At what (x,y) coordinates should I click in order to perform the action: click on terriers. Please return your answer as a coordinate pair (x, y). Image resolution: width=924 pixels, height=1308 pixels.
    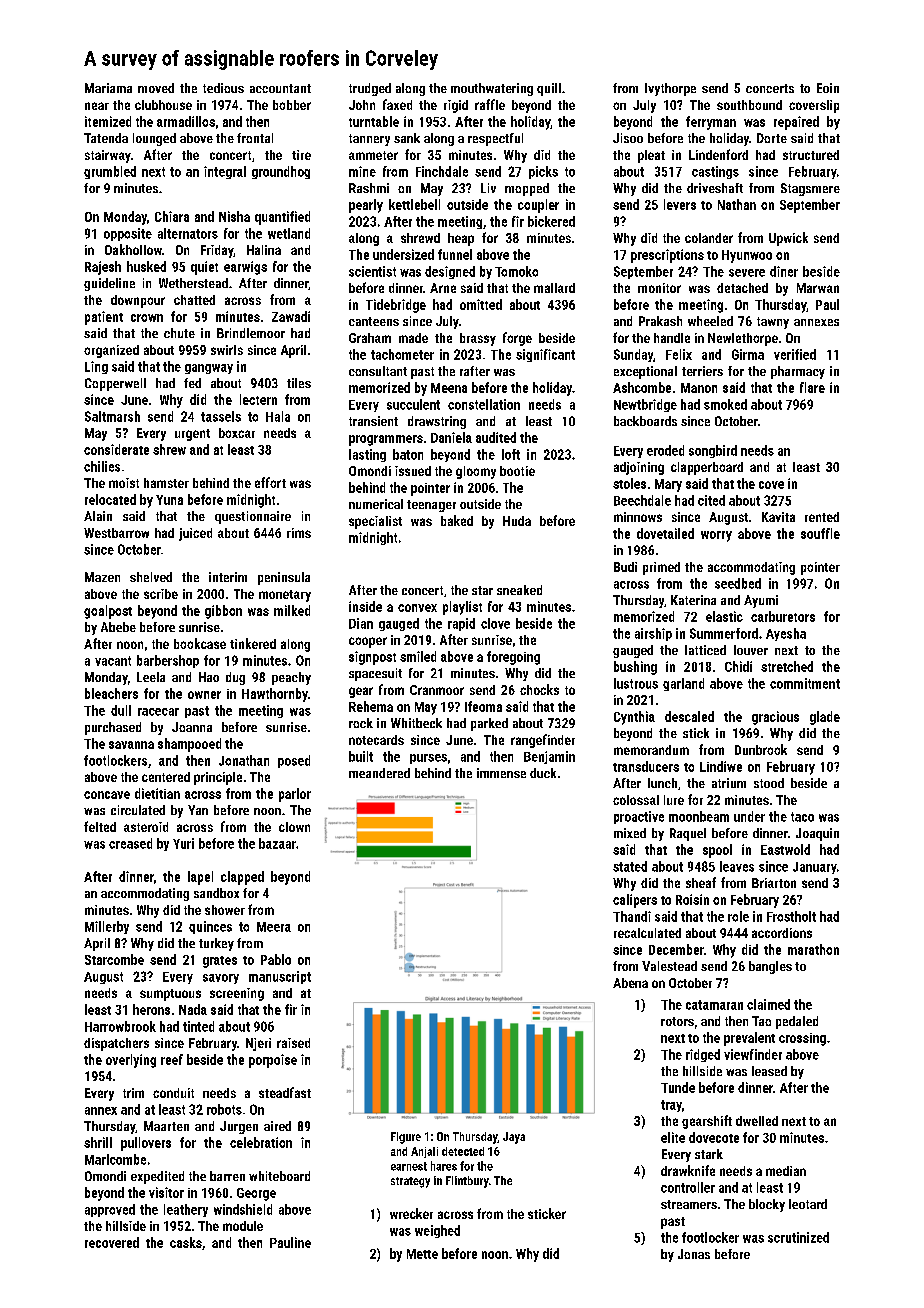
    Looking at the image, I should click on (702, 371).
